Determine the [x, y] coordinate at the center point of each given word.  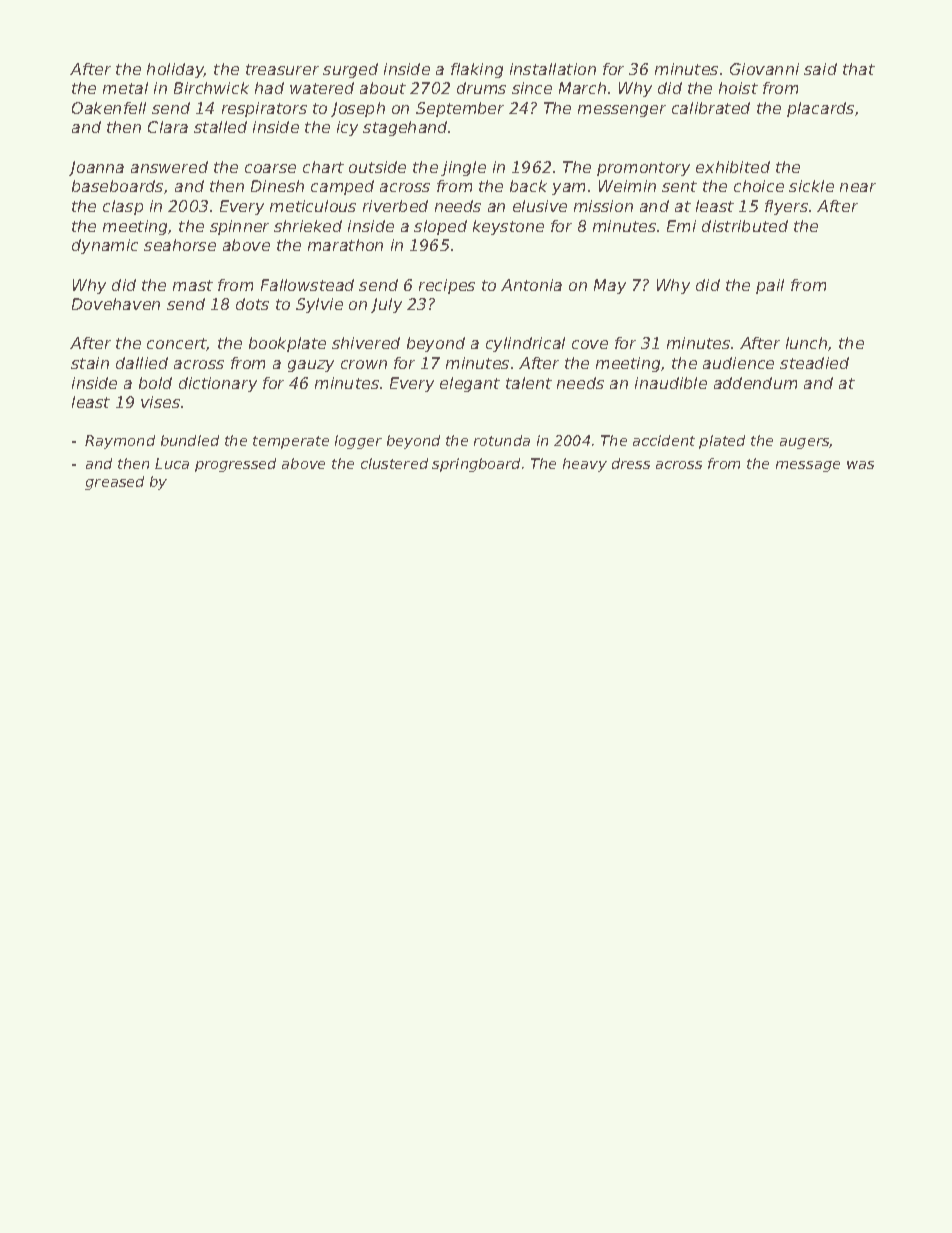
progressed [235, 465]
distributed [745, 226]
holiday [175, 70]
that [859, 69]
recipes [447, 286]
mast [193, 285]
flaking [477, 70]
